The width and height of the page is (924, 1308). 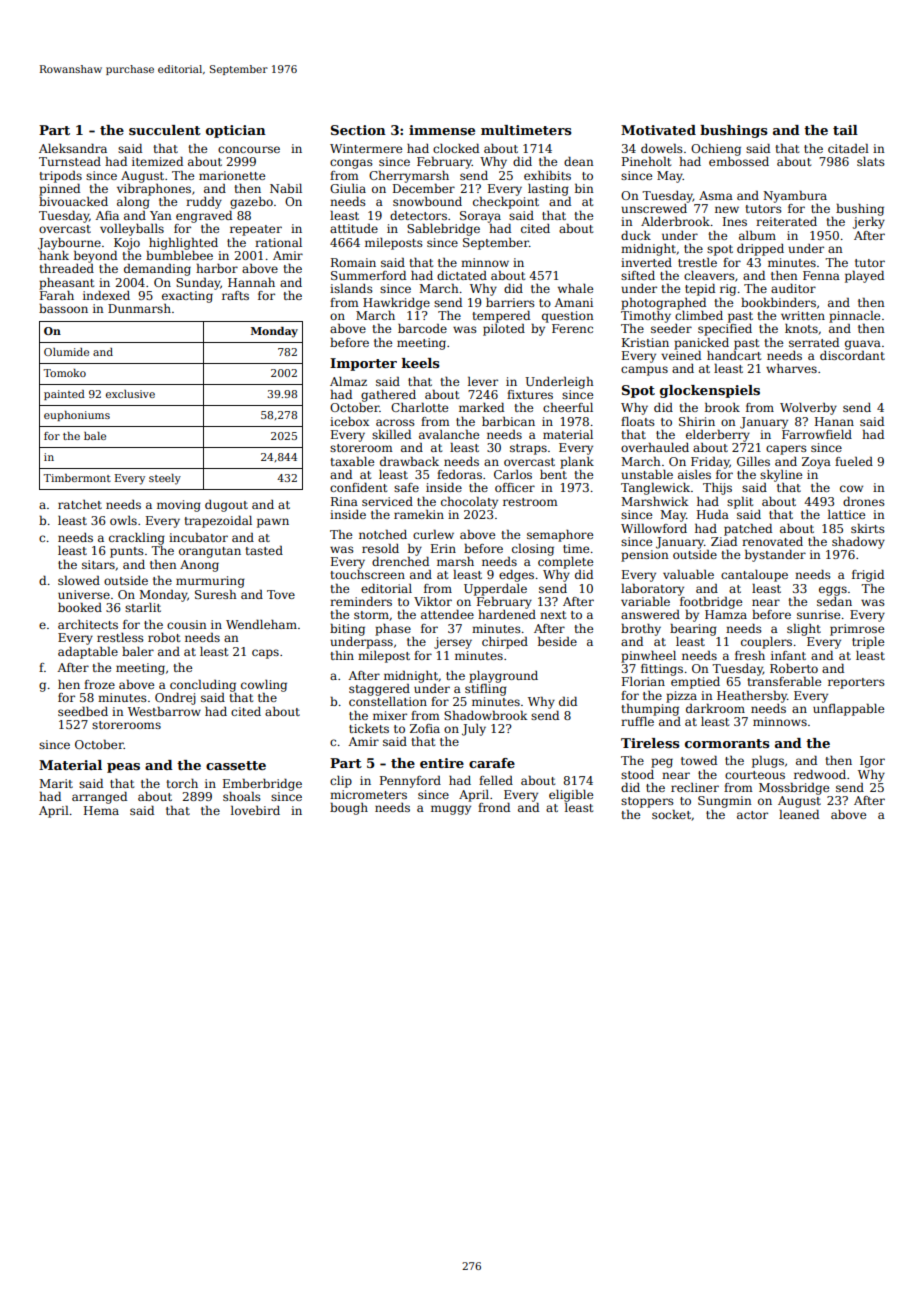 I want to click on architects, so click(x=88, y=624).
